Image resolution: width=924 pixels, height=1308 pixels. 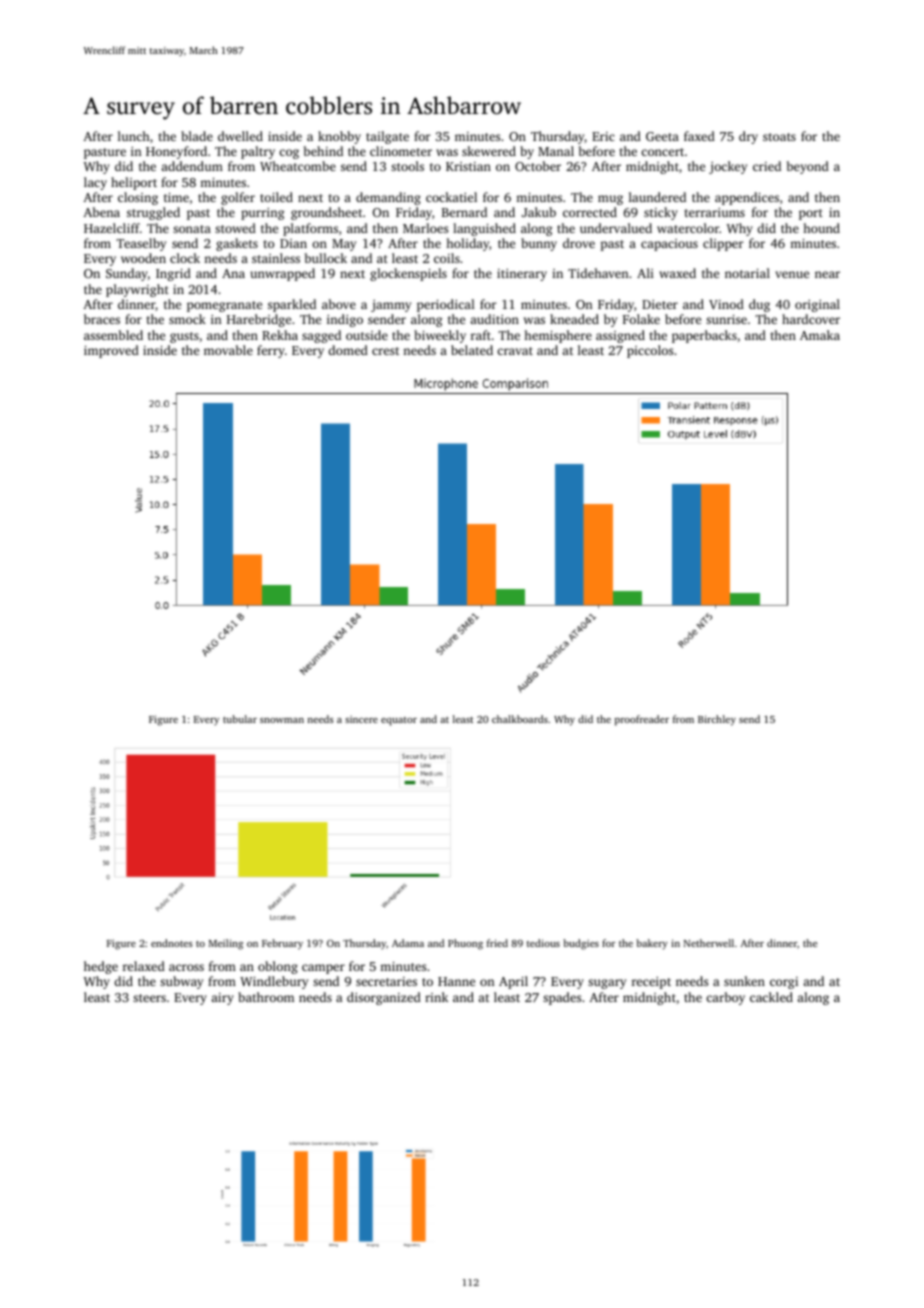 What do you see at coordinates (677, 273) in the screenshot?
I see `waxed` at bounding box center [677, 273].
